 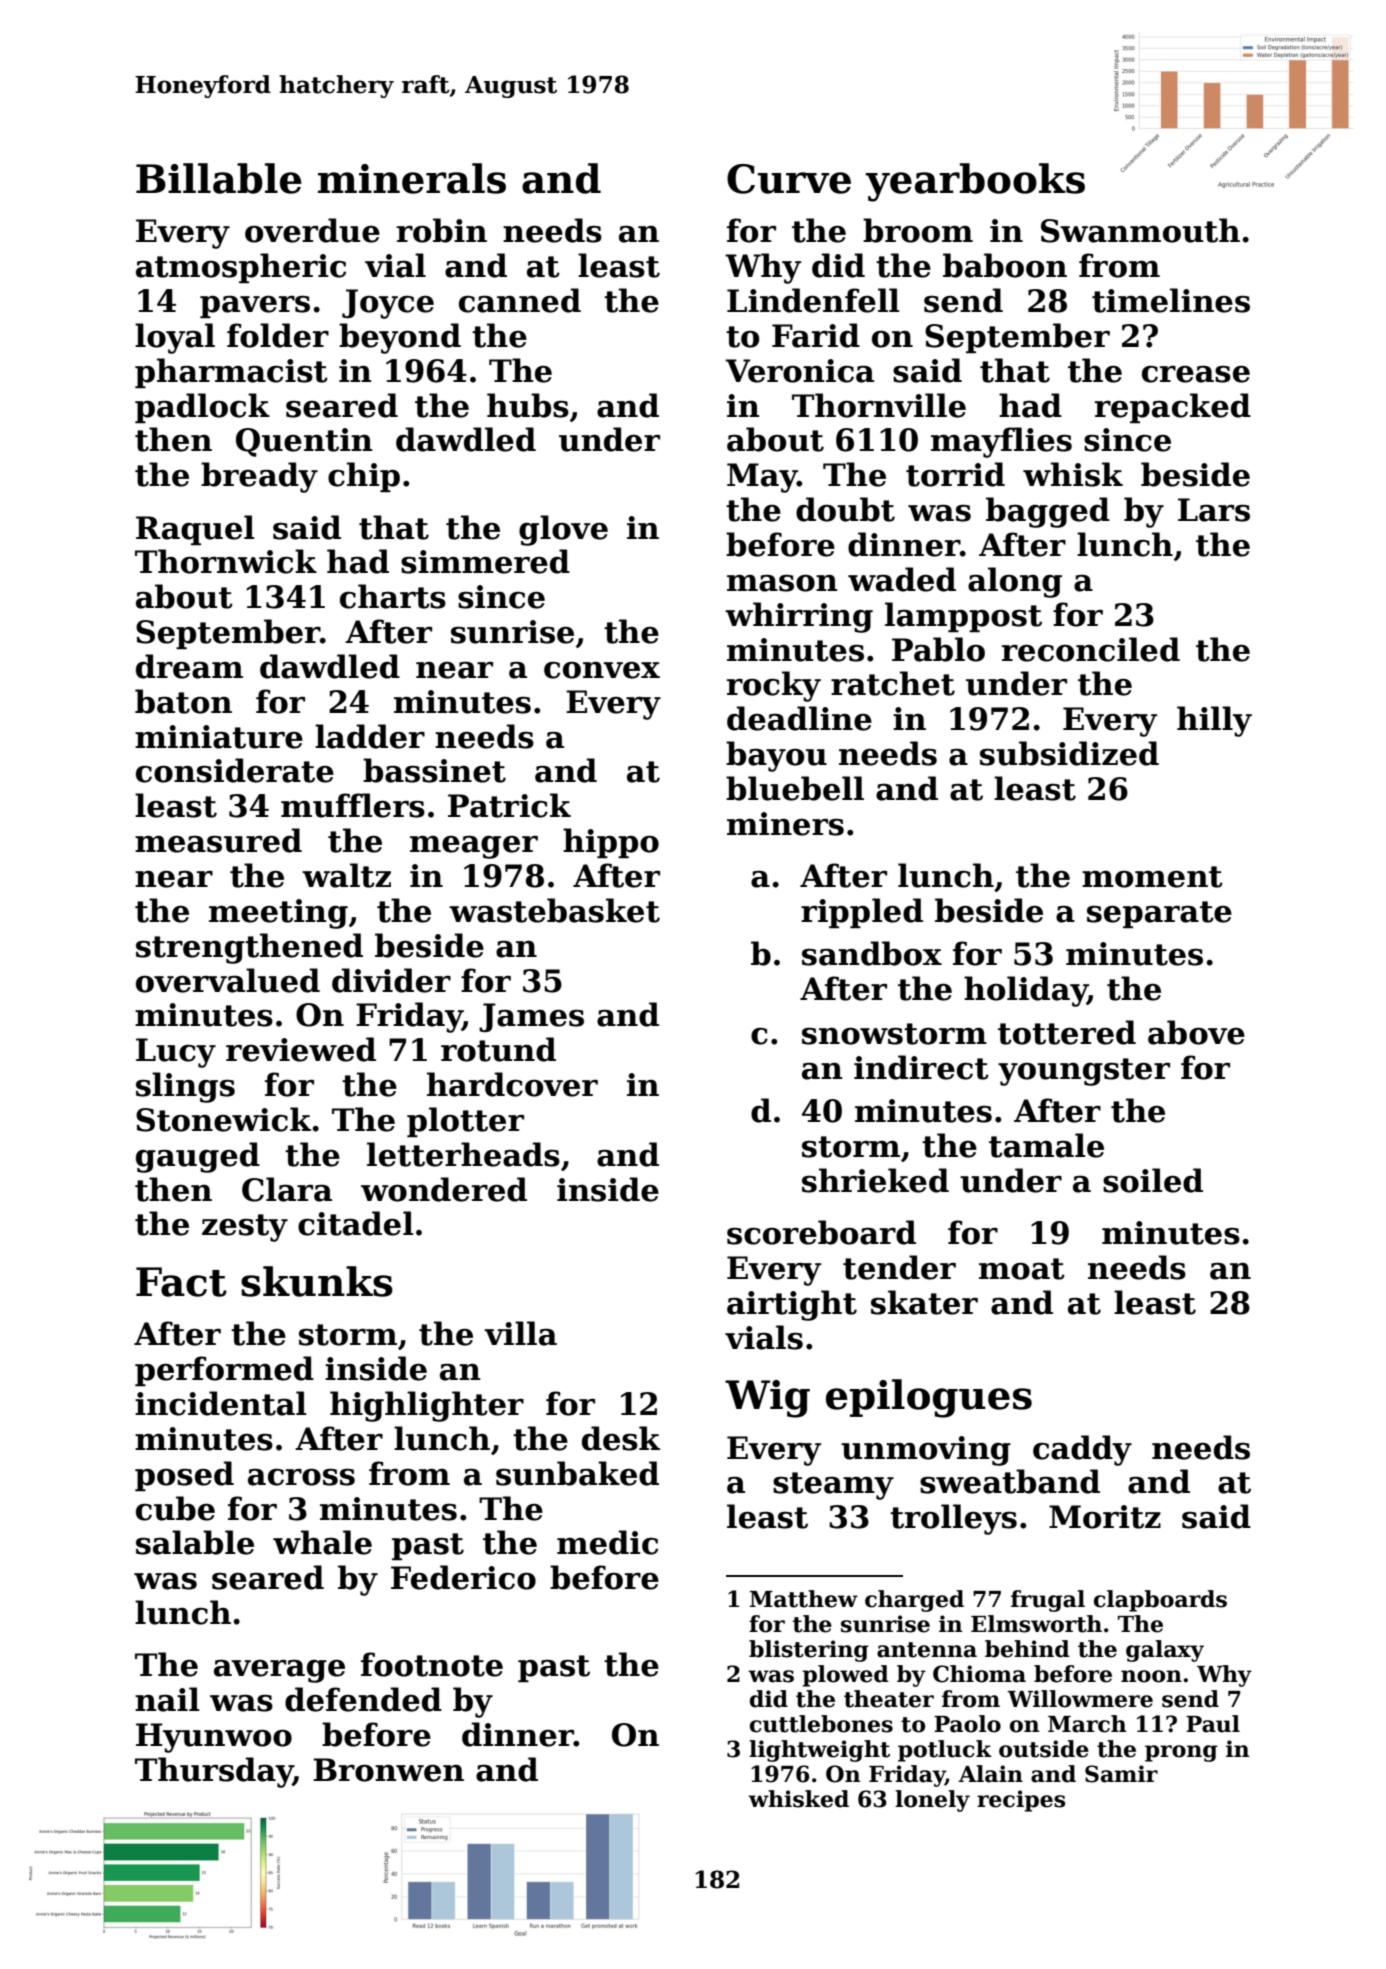 What do you see at coordinates (1140, 230) in the image?
I see `Swanmouth` at bounding box center [1140, 230].
